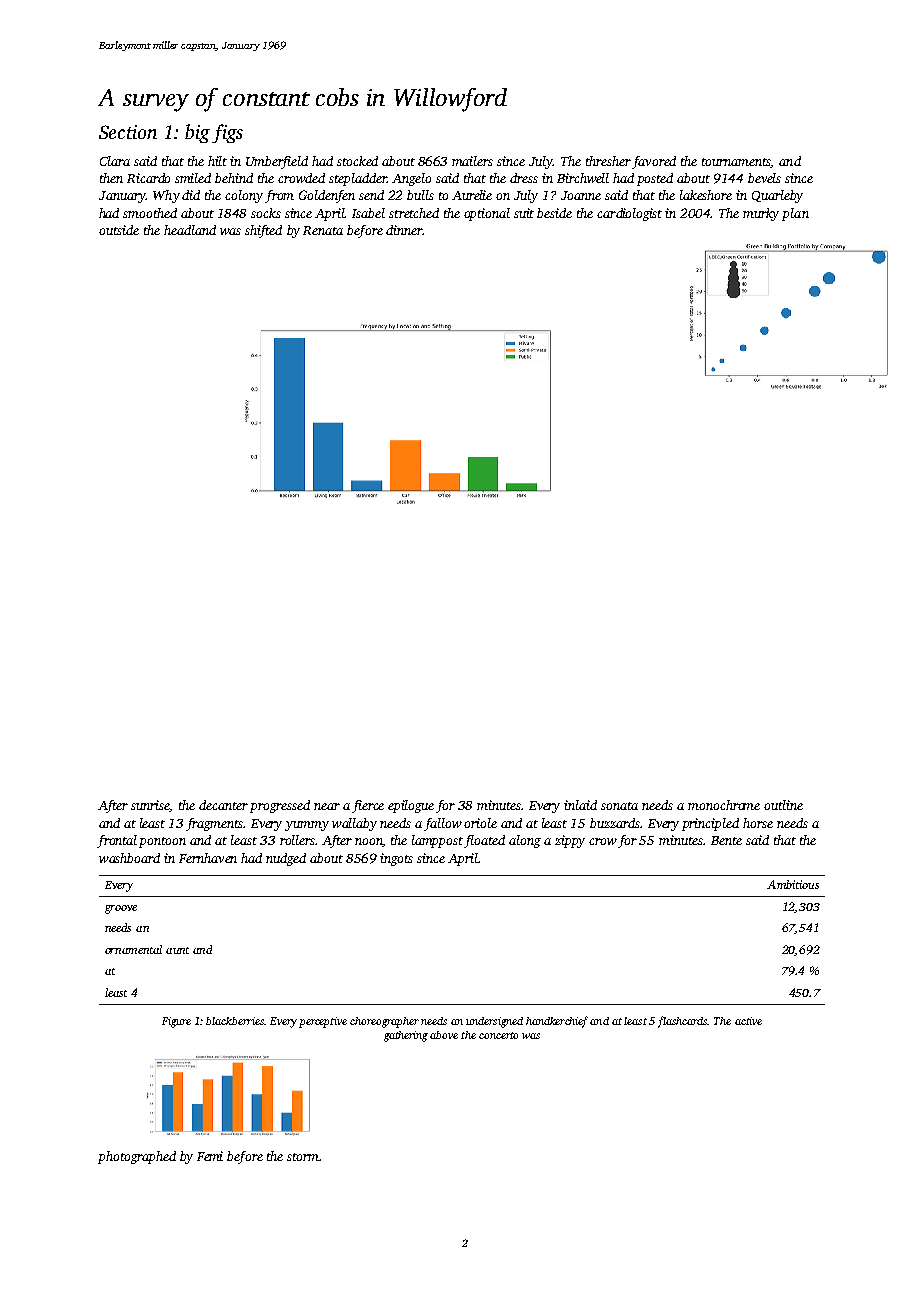  I want to click on sonata, so click(619, 806).
